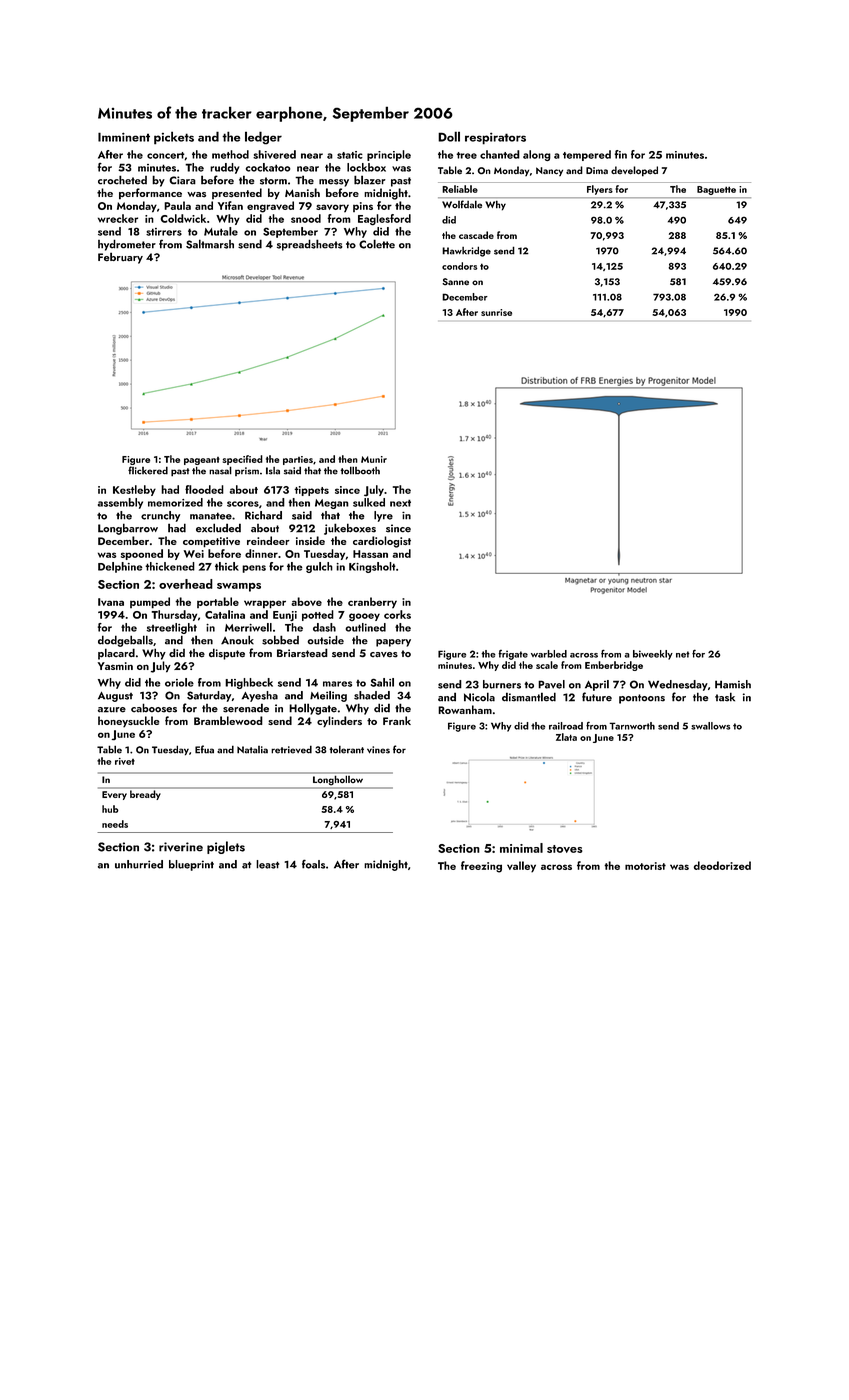 The height and width of the screenshot is (1400, 849). Describe the element at coordinates (202, 461) in the screenshot. I see `pageant` at that location.
